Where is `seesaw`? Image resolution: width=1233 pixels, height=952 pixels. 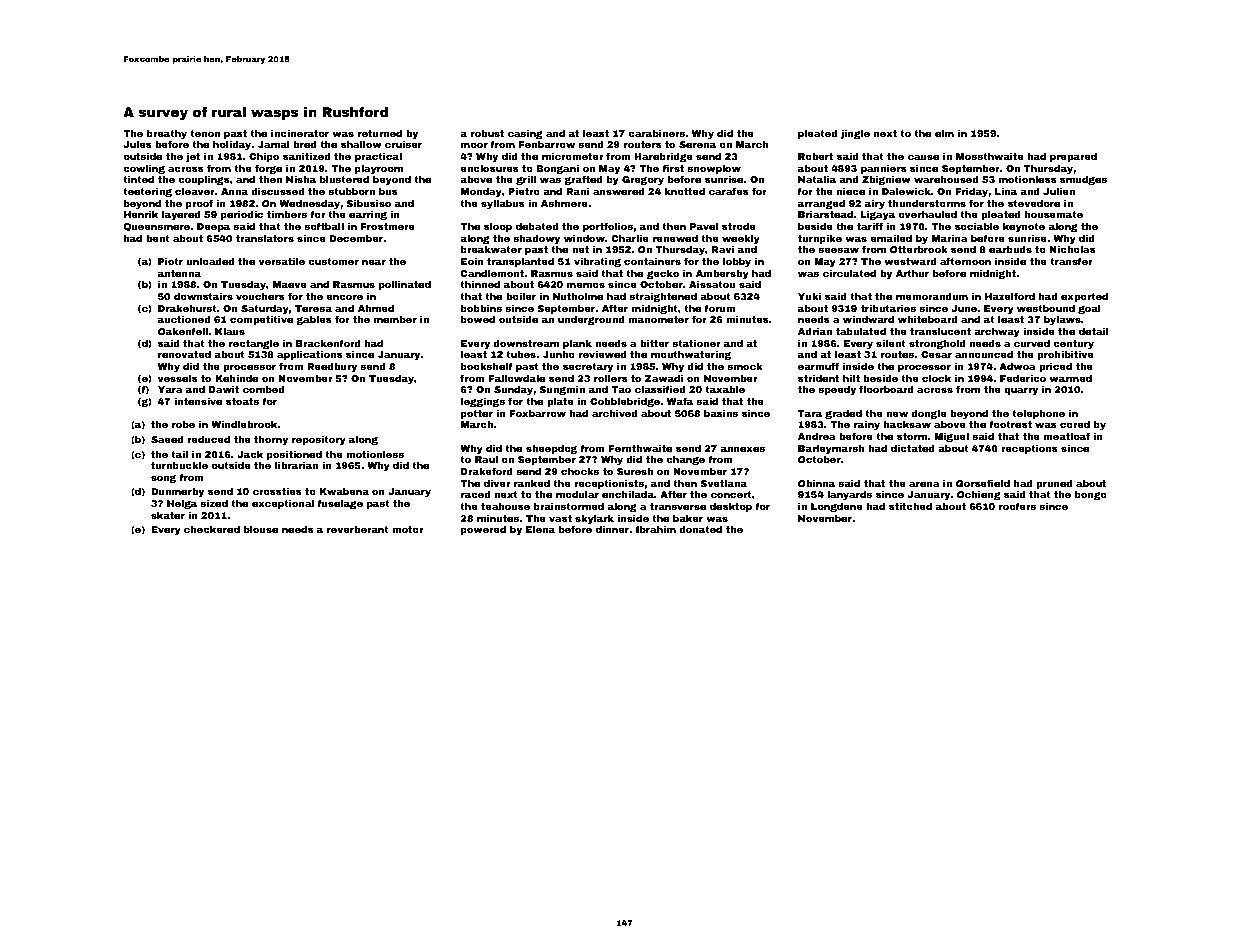 seesaw is located at coordinates (838, 250).
